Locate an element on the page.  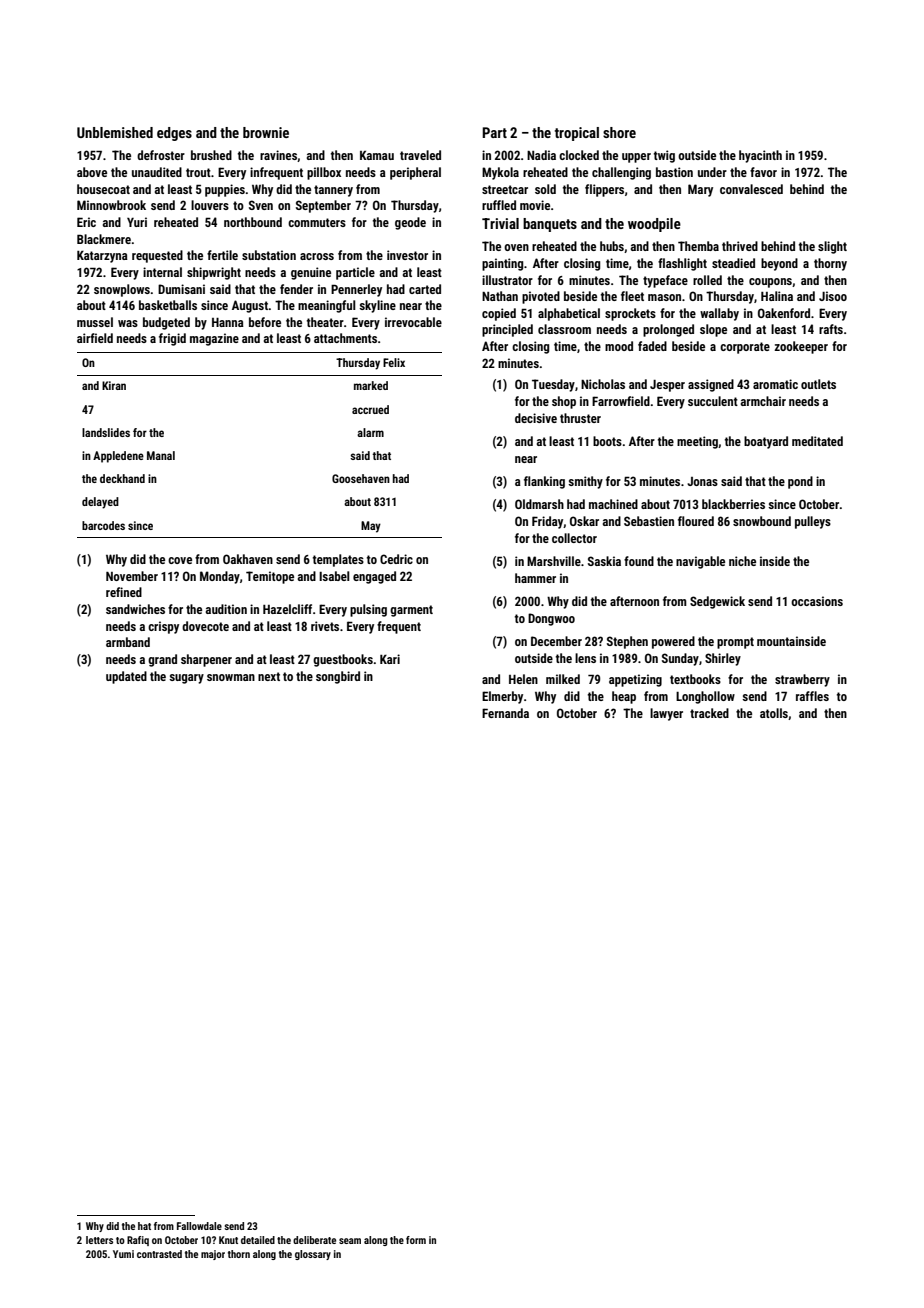
seam is located at coordinates (350, 1241).
